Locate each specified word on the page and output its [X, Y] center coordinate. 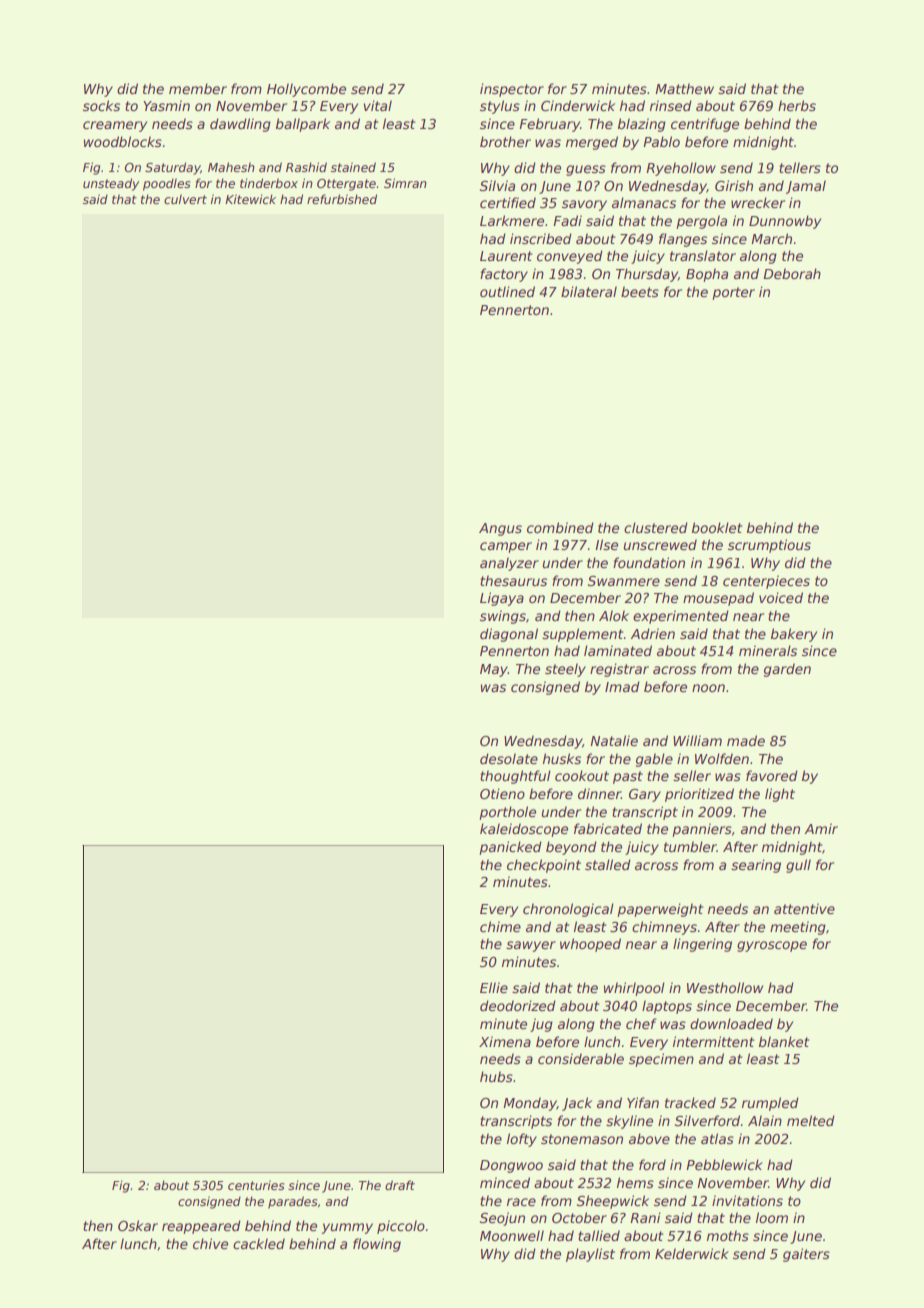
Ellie [494, 987]
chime [500, 926]
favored [772, 775]
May [494, 670]
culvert [185, 199]
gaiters [806, 1255]
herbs [797, 105]
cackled [259, 1243]
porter [733, 293]
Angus [500, 529]
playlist [590, 1255]
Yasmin [166, 105]
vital [377, 105]
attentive [804, 908]
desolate [509, 758]
